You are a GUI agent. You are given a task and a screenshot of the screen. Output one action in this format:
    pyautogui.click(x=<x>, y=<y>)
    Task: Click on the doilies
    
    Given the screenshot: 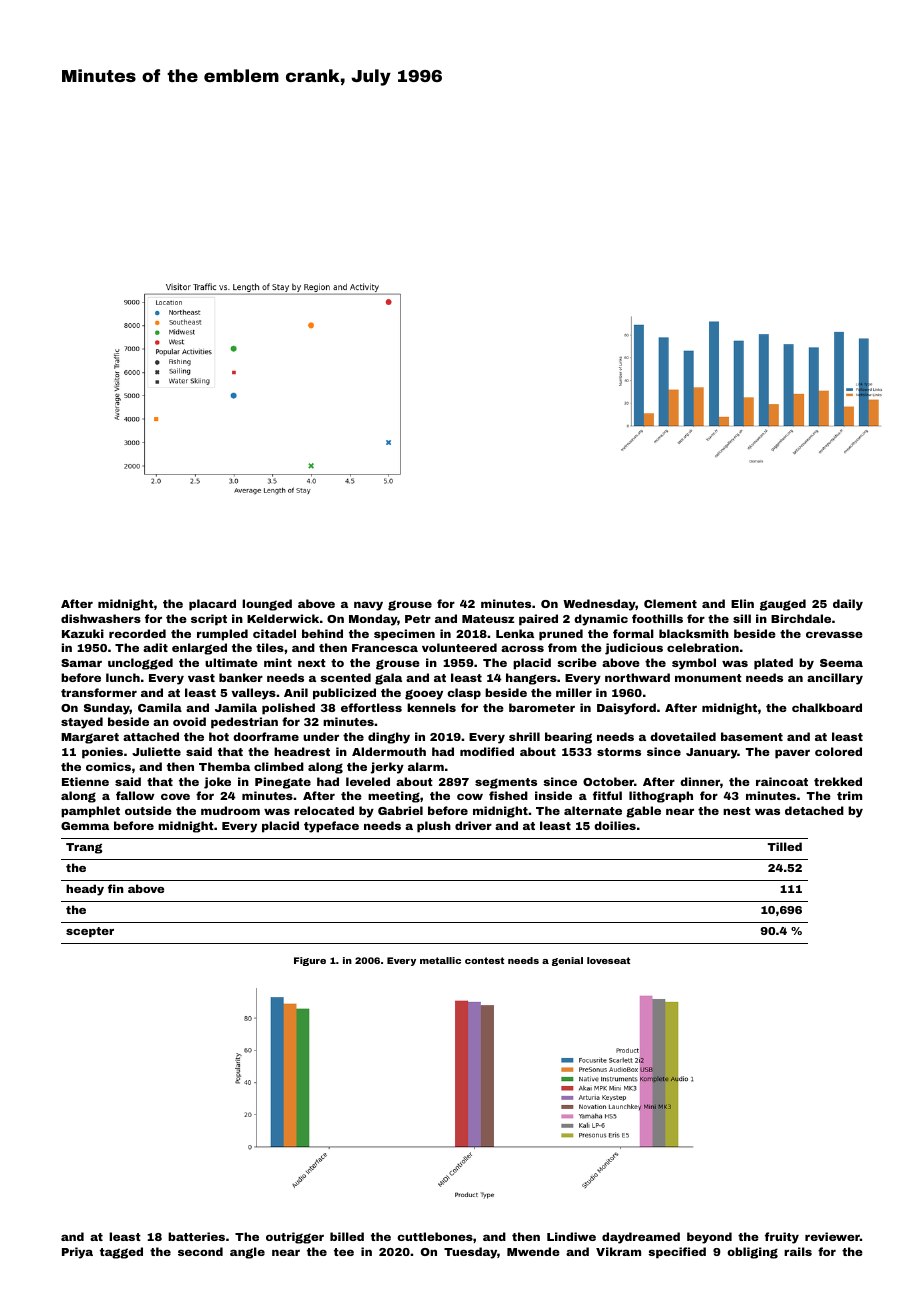 What is the action you would take?
    pyautogui.click(x=615, y=825)
